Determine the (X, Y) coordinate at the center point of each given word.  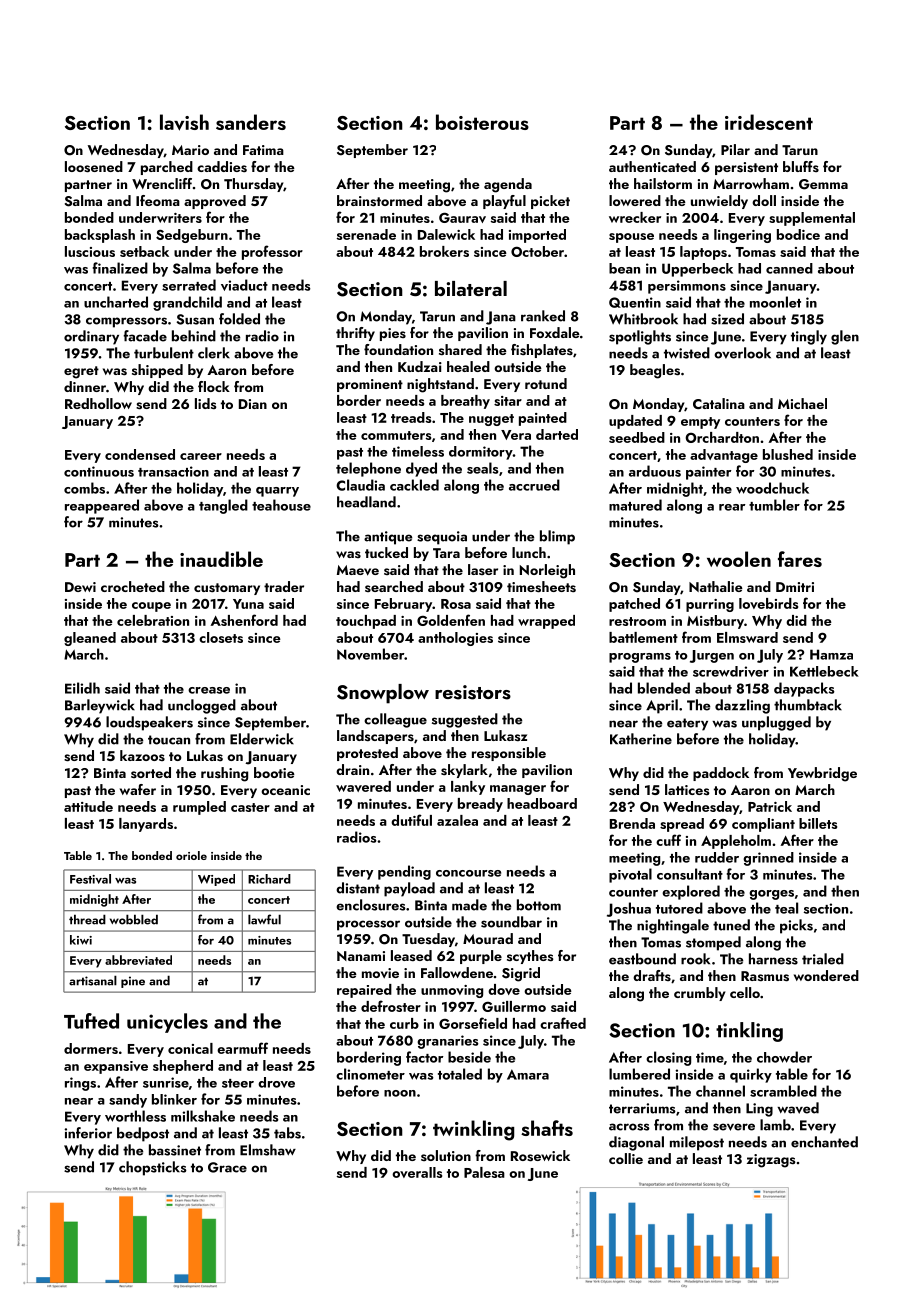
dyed (421, 469)
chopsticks (153, 1168)
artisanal (93, 980)
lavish (184, 122)
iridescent (769, 122)
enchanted (824, 1142)
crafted (563, 1023)
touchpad (366, 622)
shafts (547, 1128)
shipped (157, 371)
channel (720, 1091)
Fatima (263, 150)
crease (209, 690)
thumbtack (808, 705)
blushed (788, 454)
